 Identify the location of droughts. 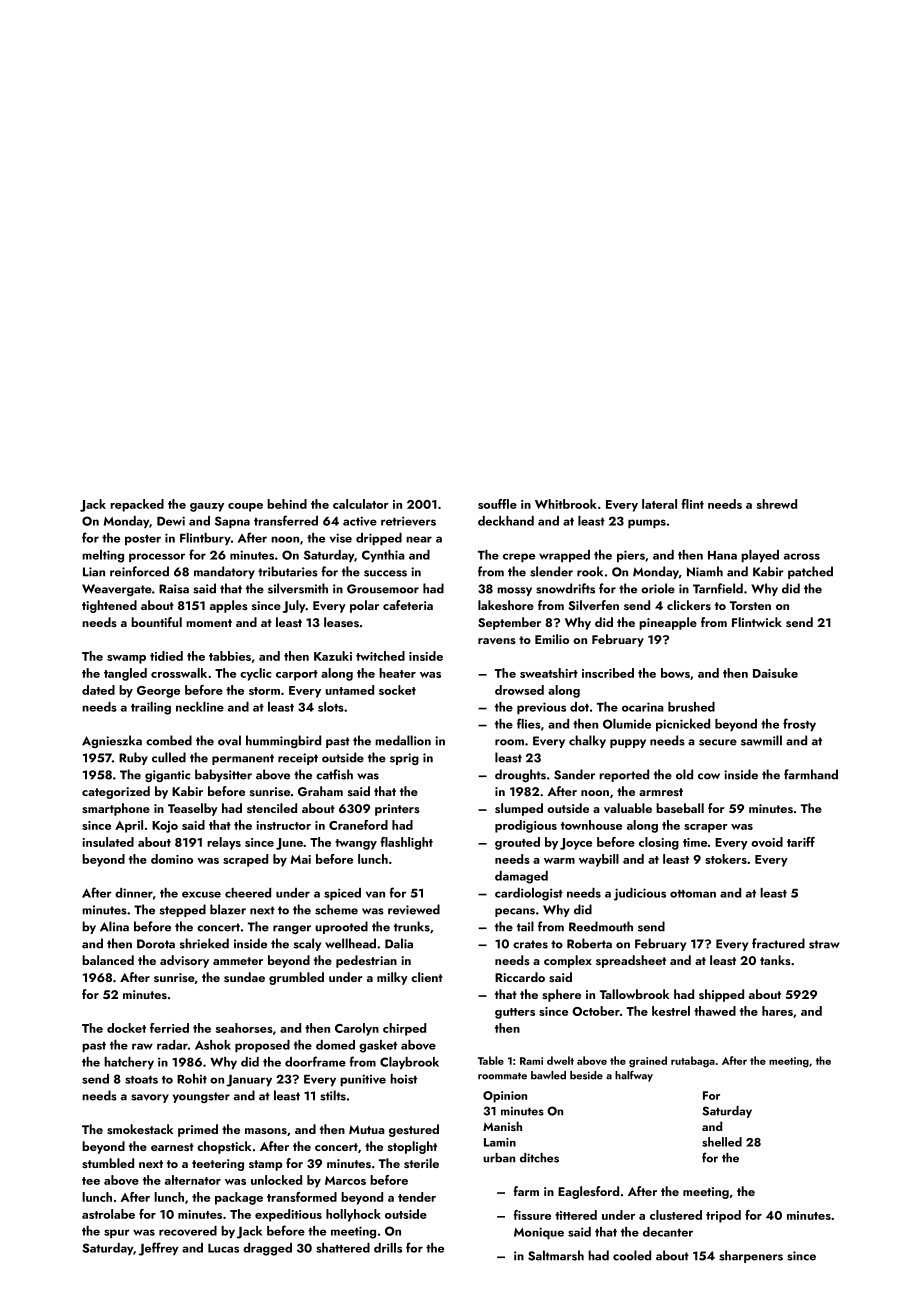
(520, 775).
